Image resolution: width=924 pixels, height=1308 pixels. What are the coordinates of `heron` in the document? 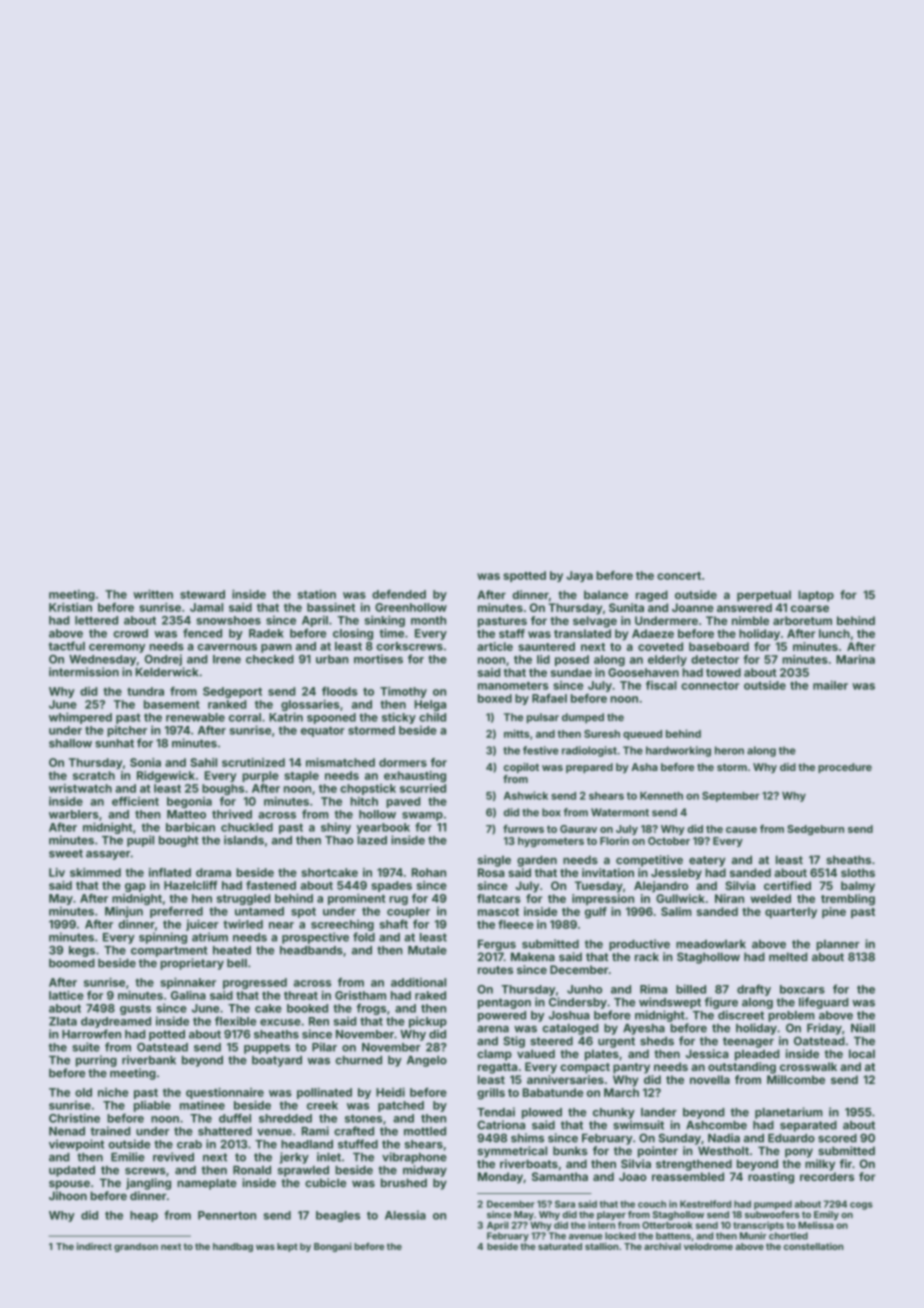 It's located at (729, 750).
